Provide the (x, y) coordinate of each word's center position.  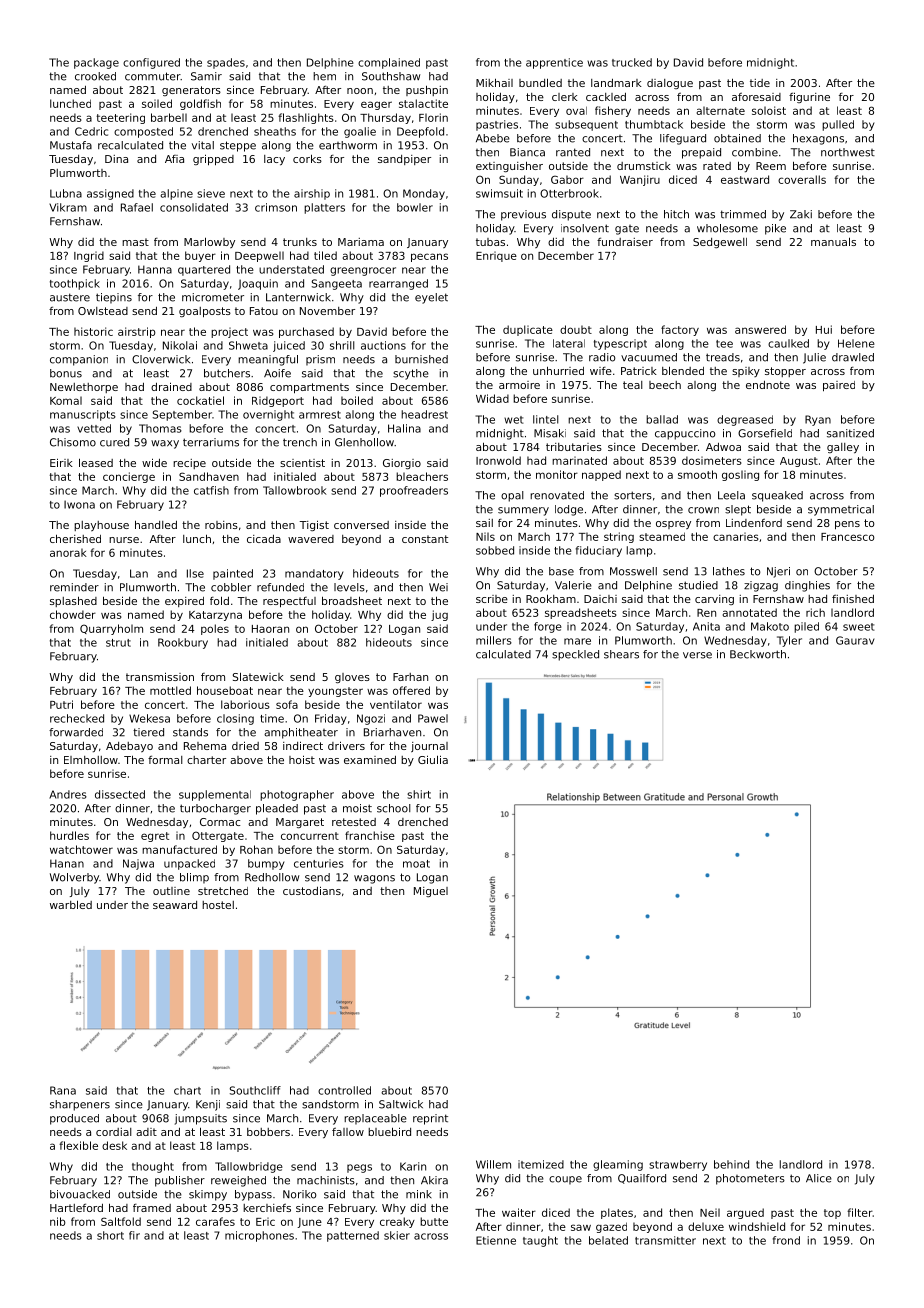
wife (601, 371)
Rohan (256, 849)
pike (775, 229)
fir (134, 1235)
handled (156, 524)
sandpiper (404, 160)
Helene (856, 343)
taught (540, 1241)
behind (731, 1164)
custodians (312, 890)
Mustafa (71, 145)
